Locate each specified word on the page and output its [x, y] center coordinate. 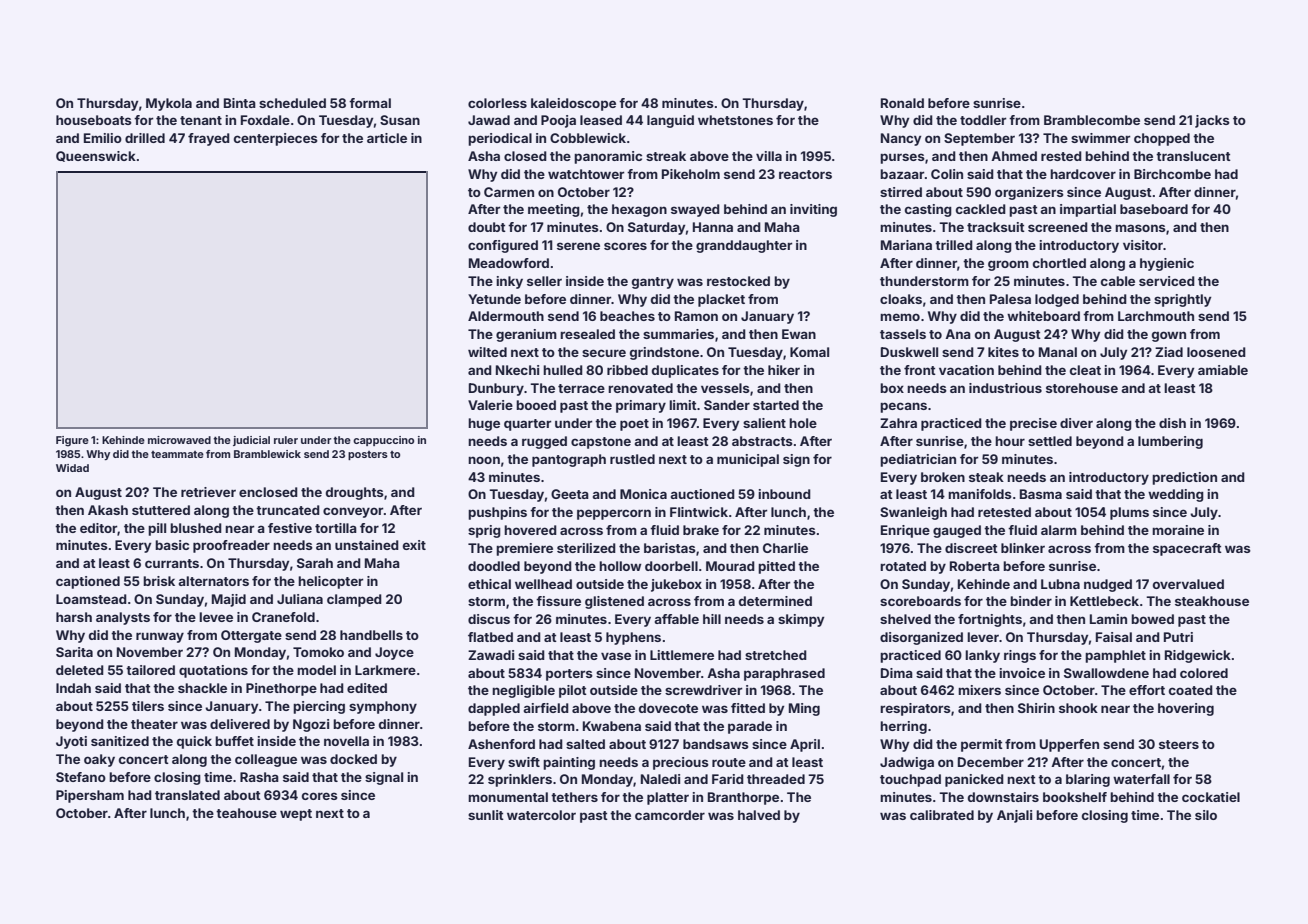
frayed [209, 139]
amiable [1223, 370]
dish [1172, 423]
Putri [1178, 637]
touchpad [910, 780]
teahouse [246, 813]
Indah [73, 688]
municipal [748, 460]
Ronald [902, 103]
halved [759, 815]
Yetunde [494, 299]
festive [290, 528]
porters [569, 675]
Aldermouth [506, 316]
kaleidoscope [573, 104]
